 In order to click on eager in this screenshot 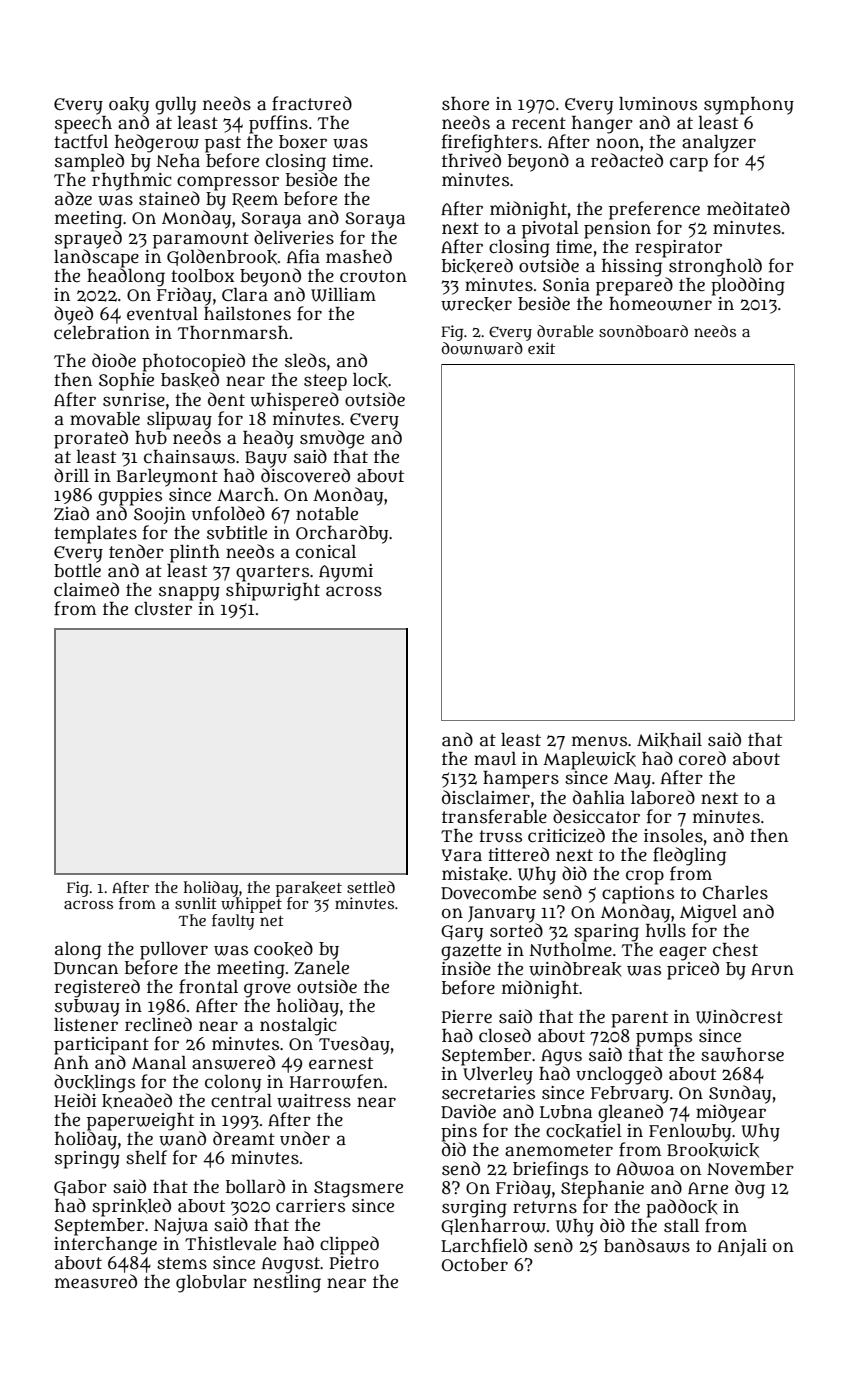, I will do `click(683, 953)`.
